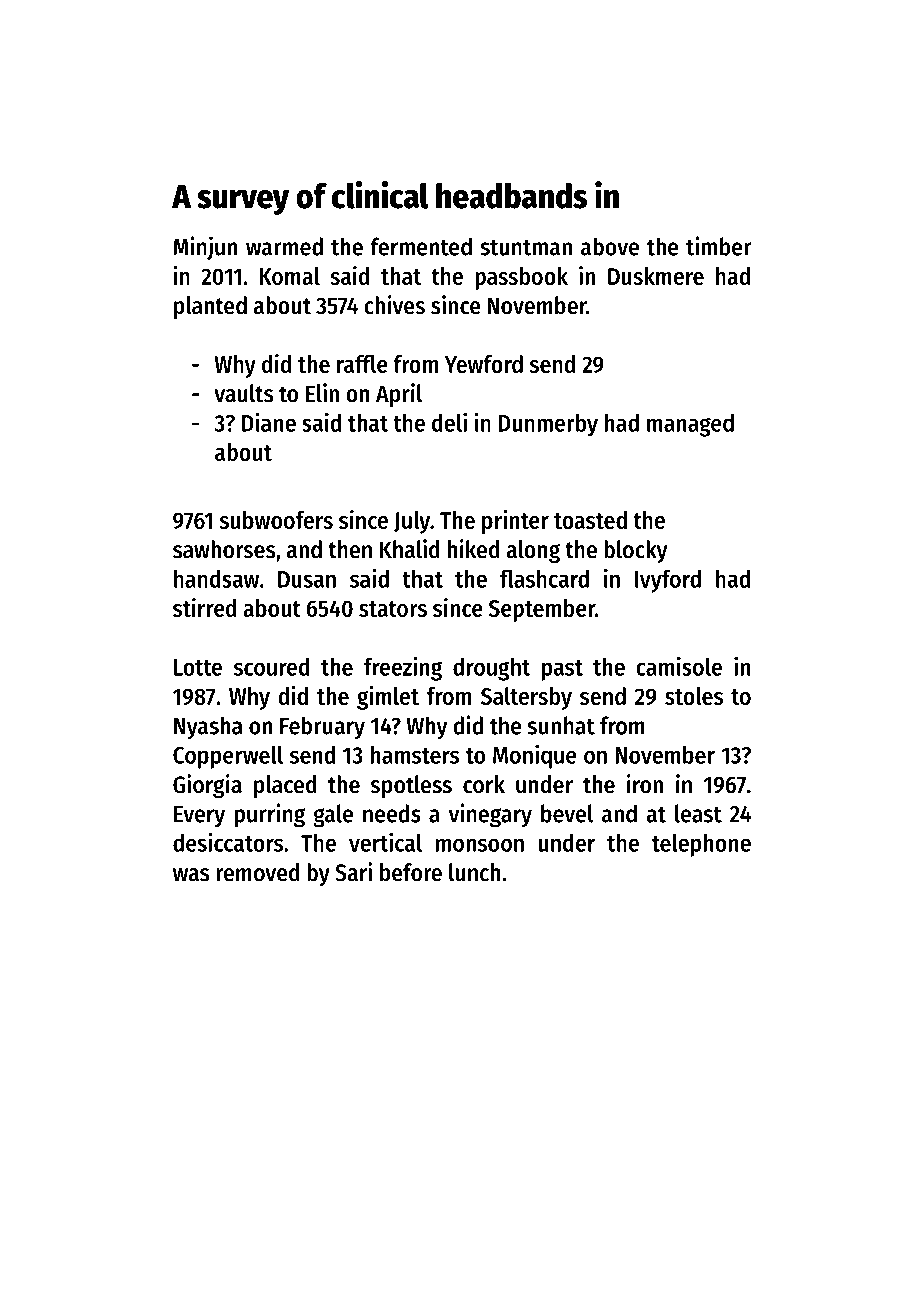  I want to click on Khalid, so click(410, 549).
